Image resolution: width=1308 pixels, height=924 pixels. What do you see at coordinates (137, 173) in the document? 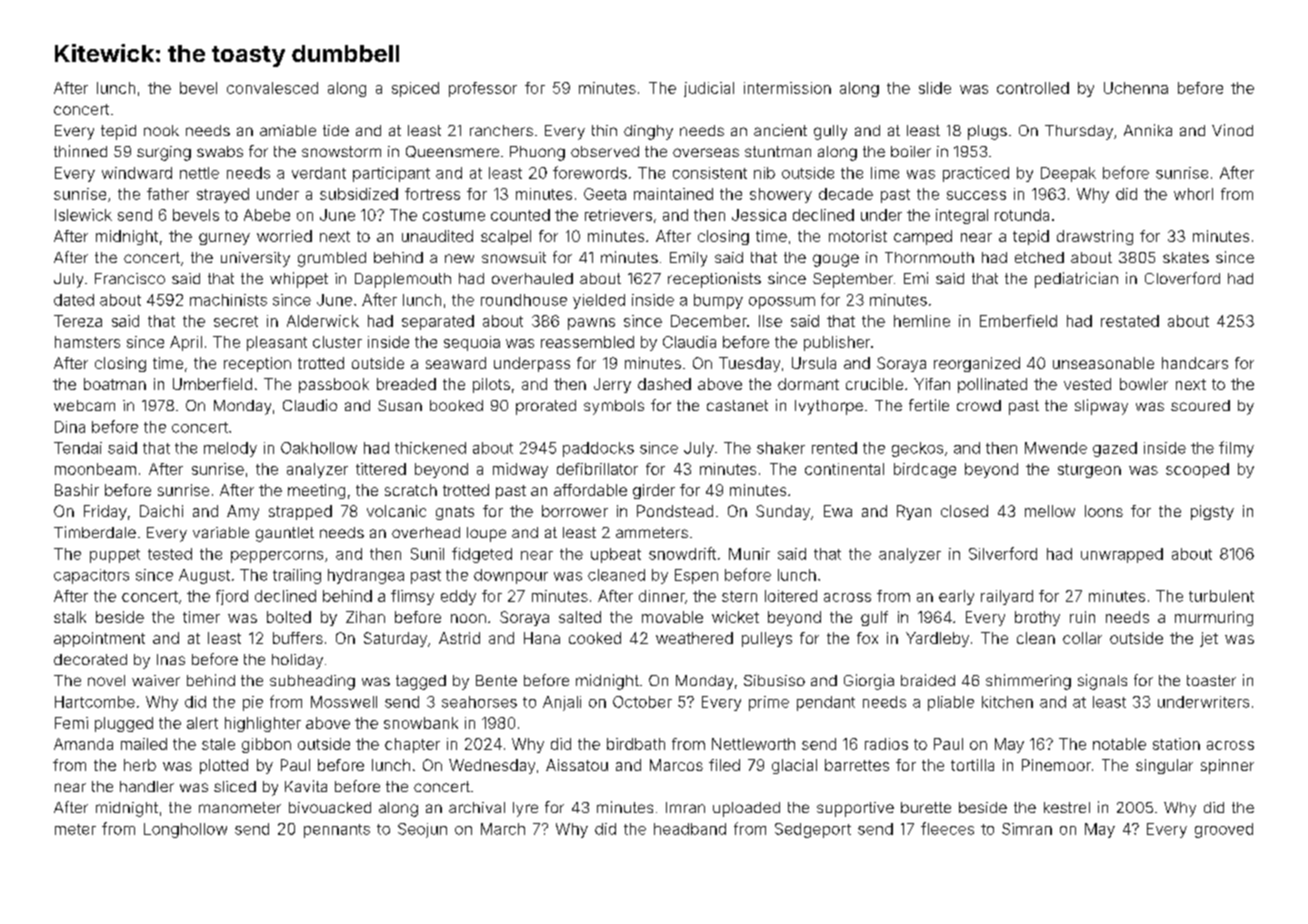
I see `windward` at bounding box center [137, 173].
